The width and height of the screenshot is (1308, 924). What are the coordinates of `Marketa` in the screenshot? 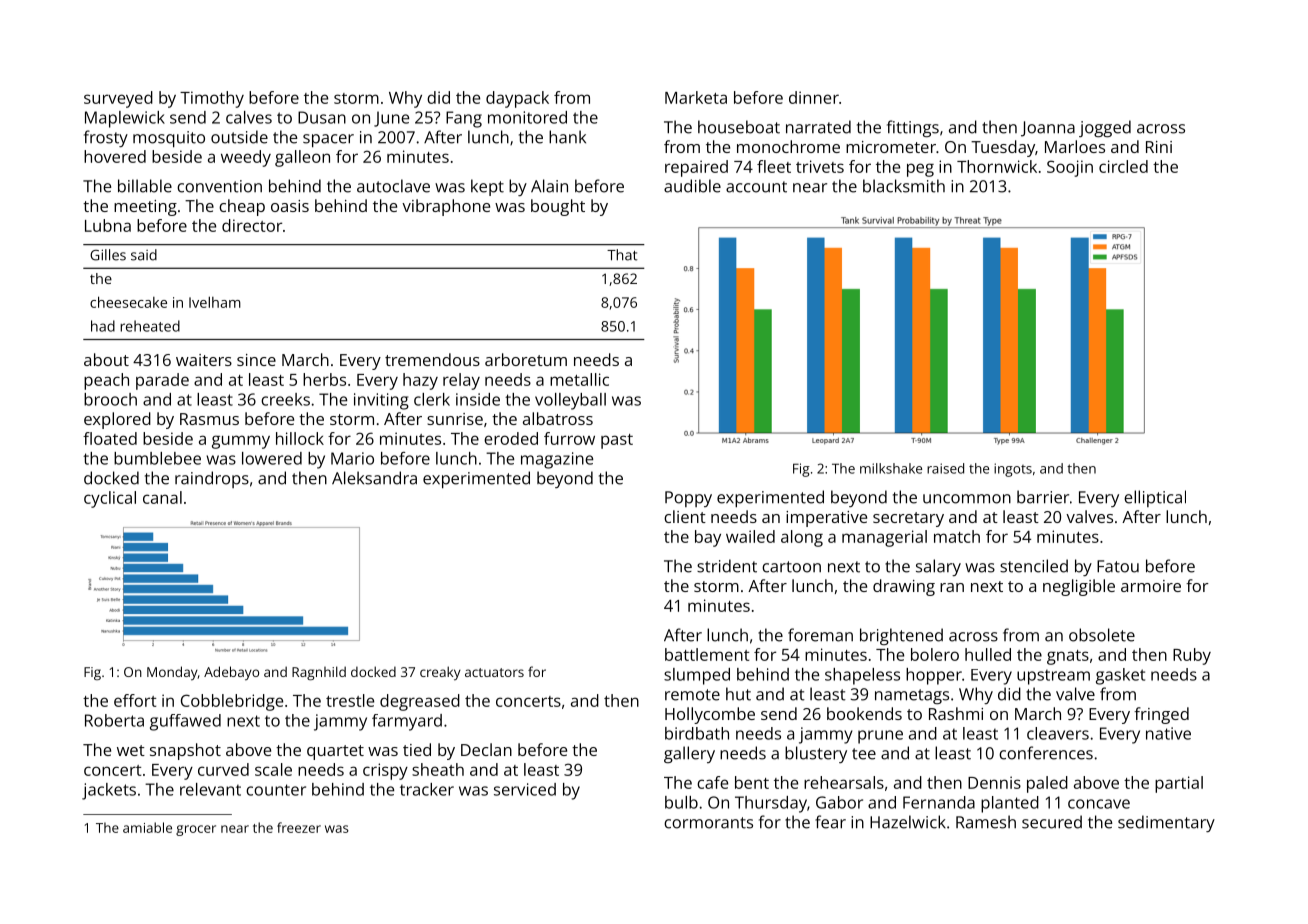 It's located at (696, 97).
